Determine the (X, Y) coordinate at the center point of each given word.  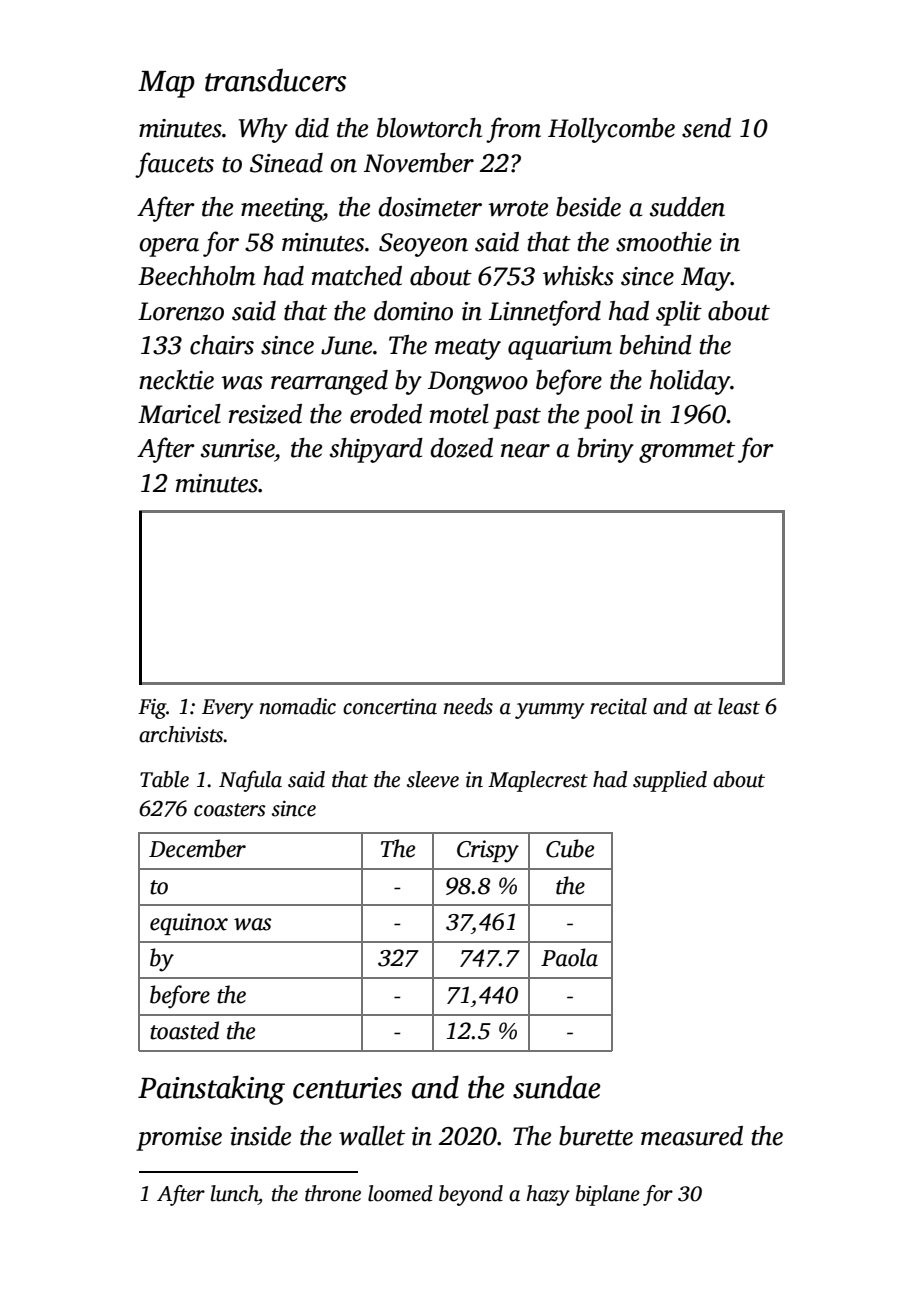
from (513, 130)
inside (260, 1136)
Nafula (250, 781)
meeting (282, 210)
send (706, 128)
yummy (549, 711)
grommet (687, 452)
